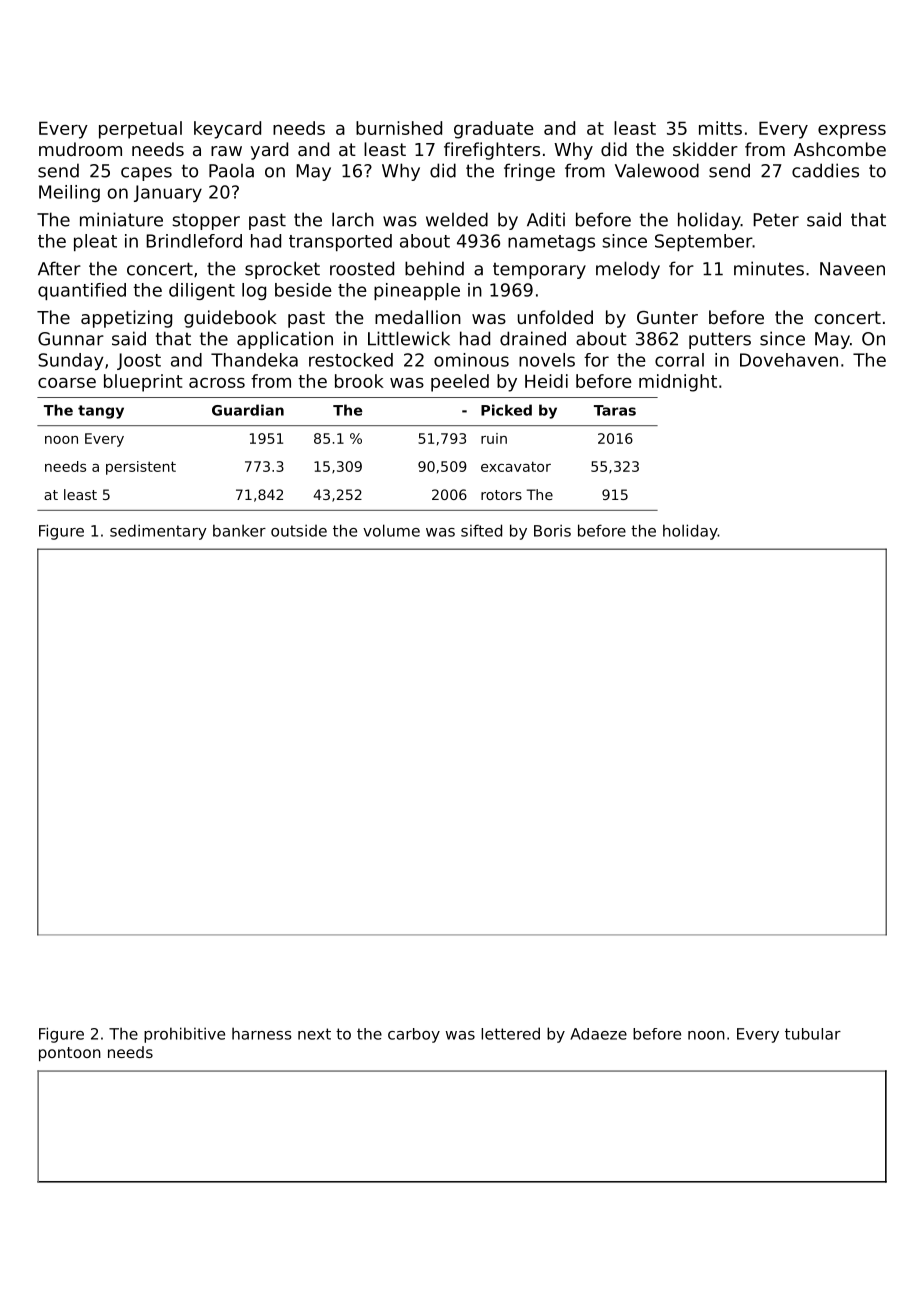 The height and width of the screenshot is (1308, 924). What do you see at coordinates (494, 130) in the screenshot?
I see `graduate` at bounding box center [494, 130].
